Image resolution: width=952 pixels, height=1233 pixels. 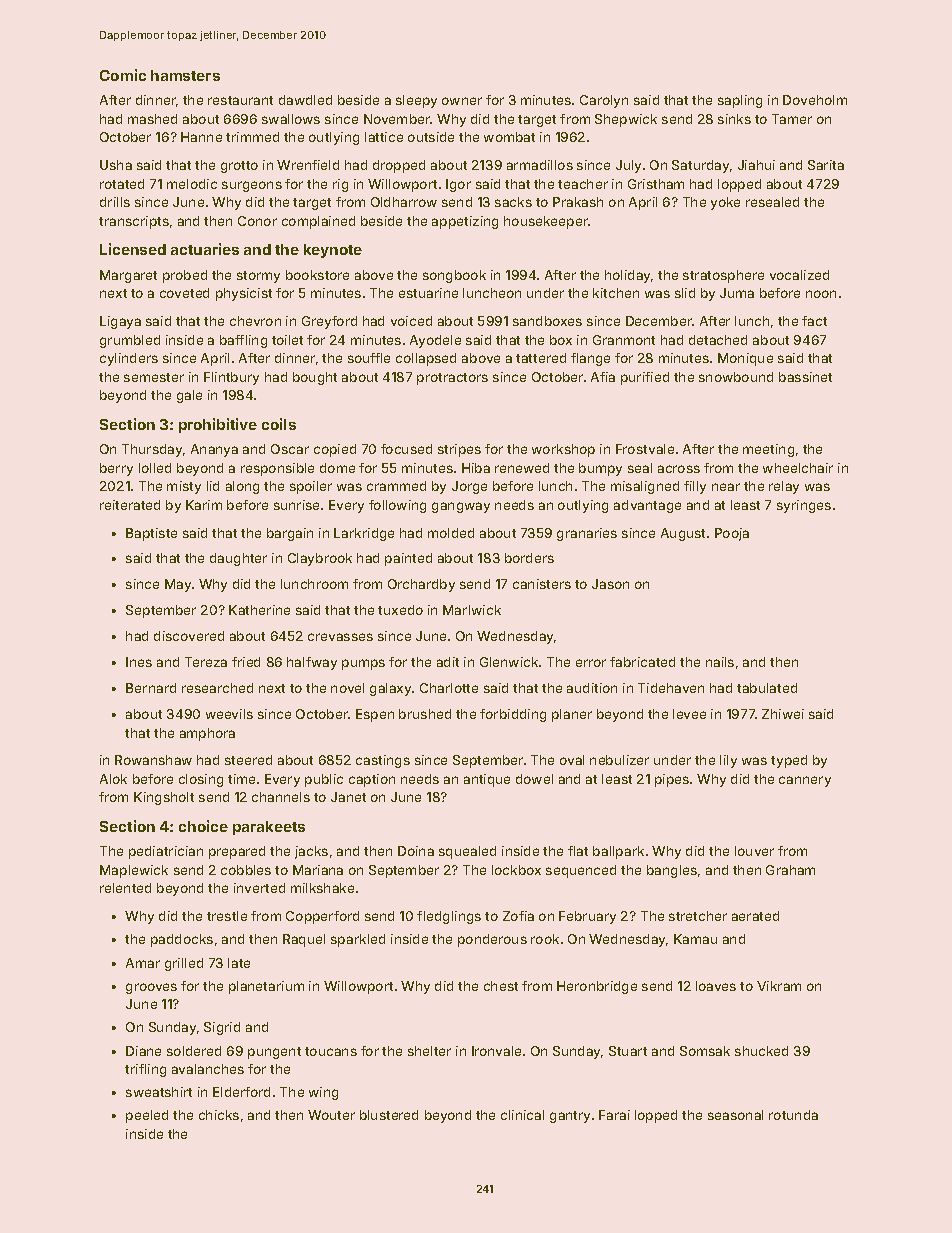 I want to click on drills, so click(x=115, y=202).
